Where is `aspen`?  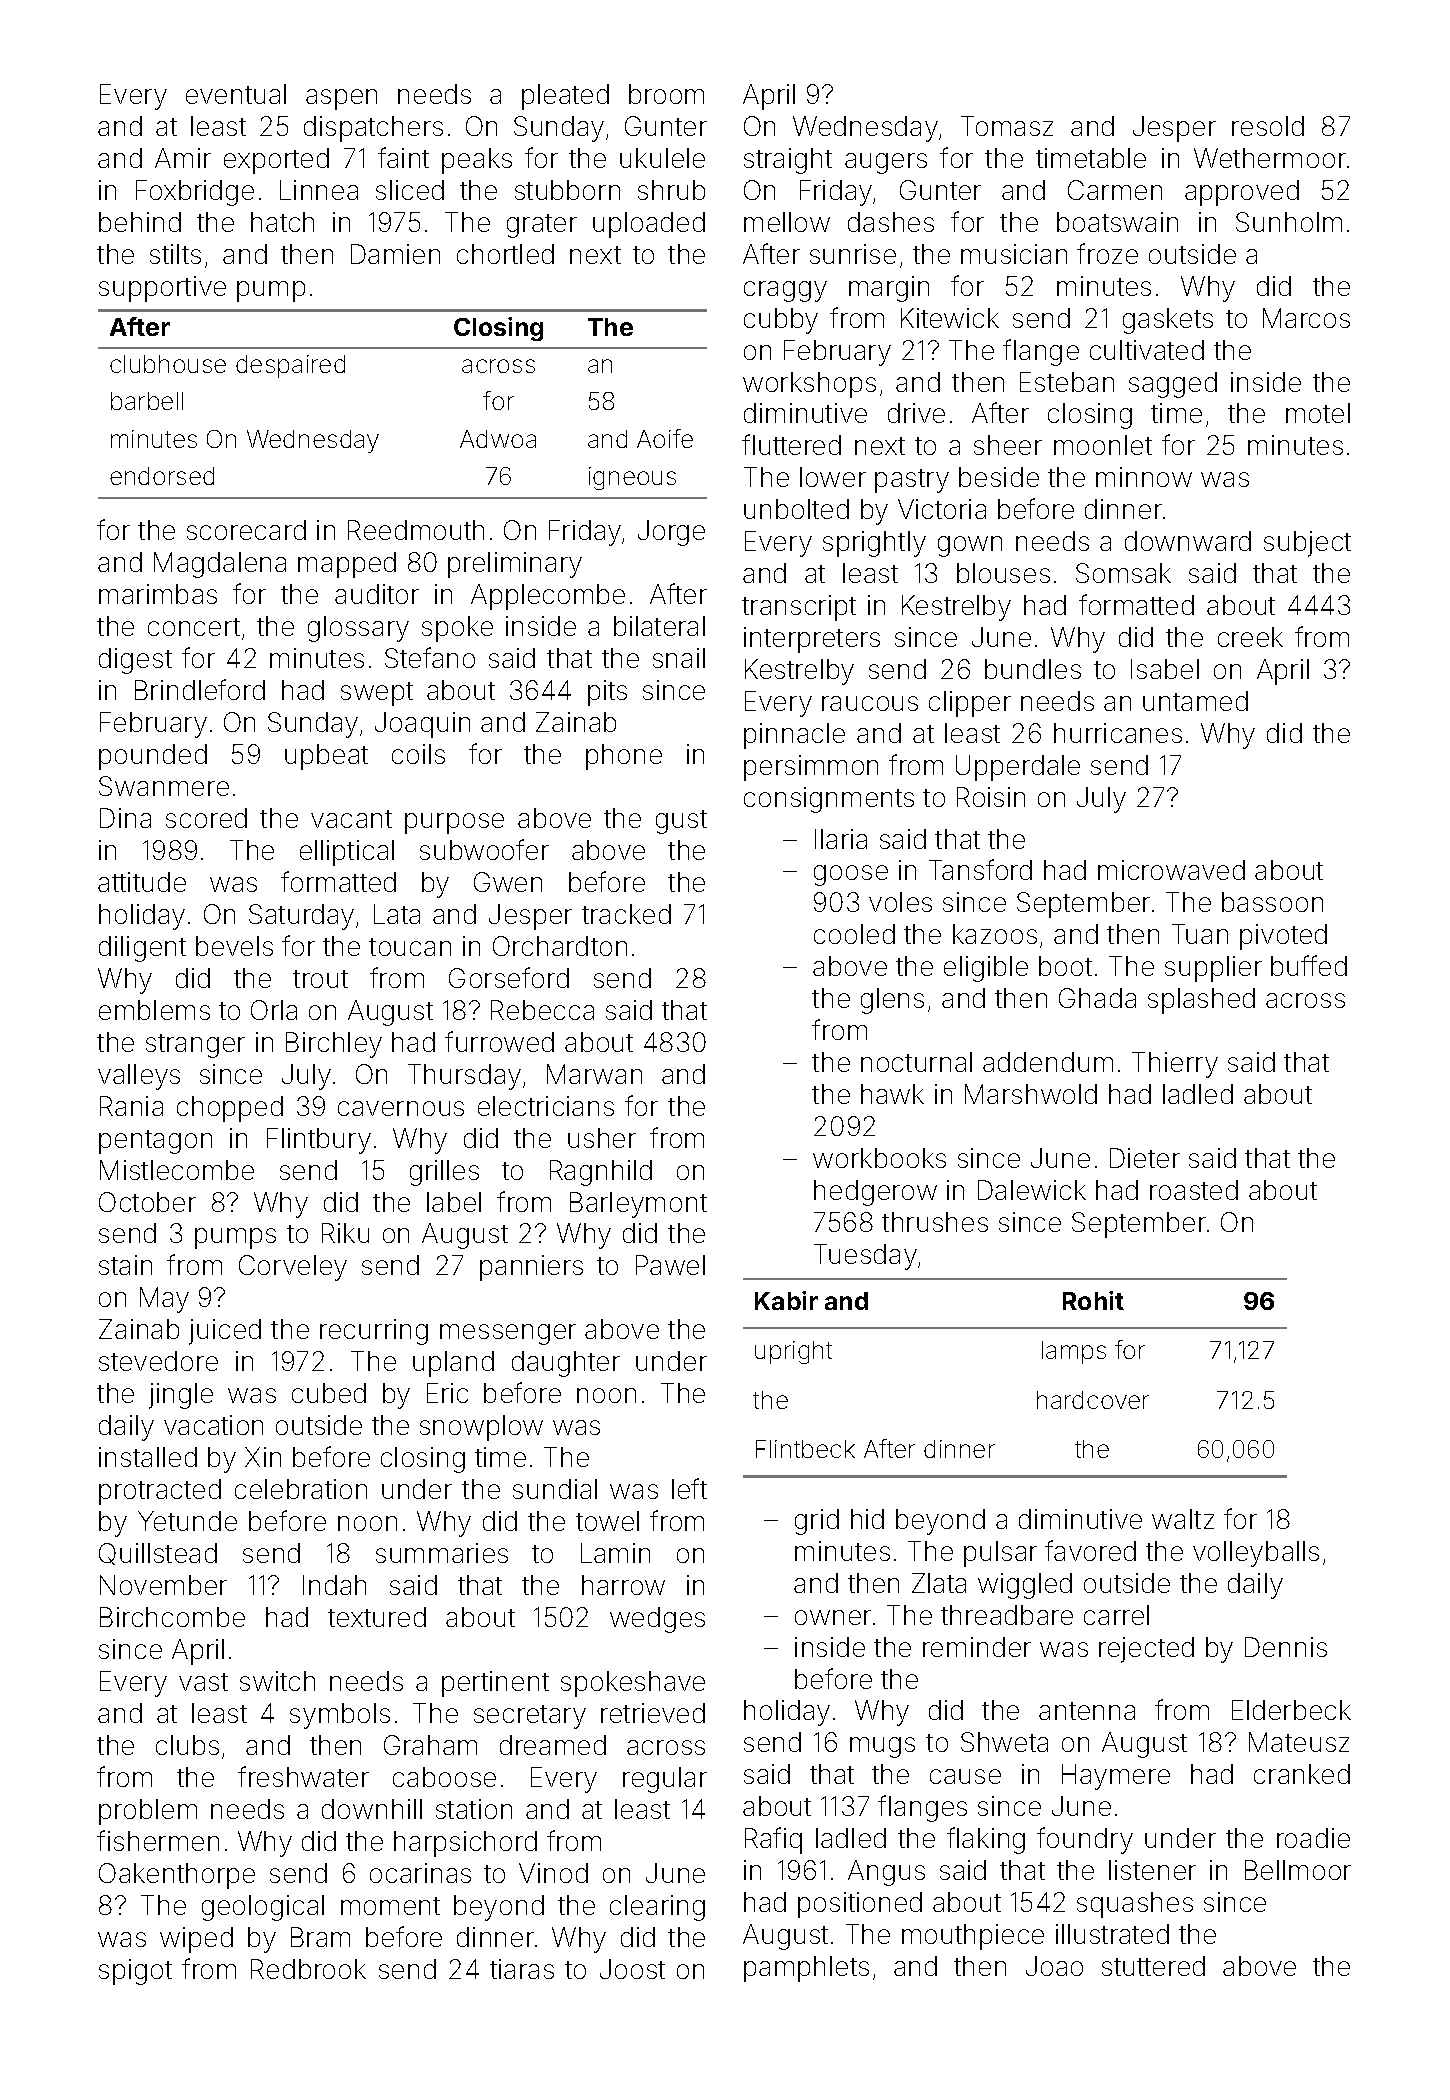
aspen is located at coordinates (341, 99).
